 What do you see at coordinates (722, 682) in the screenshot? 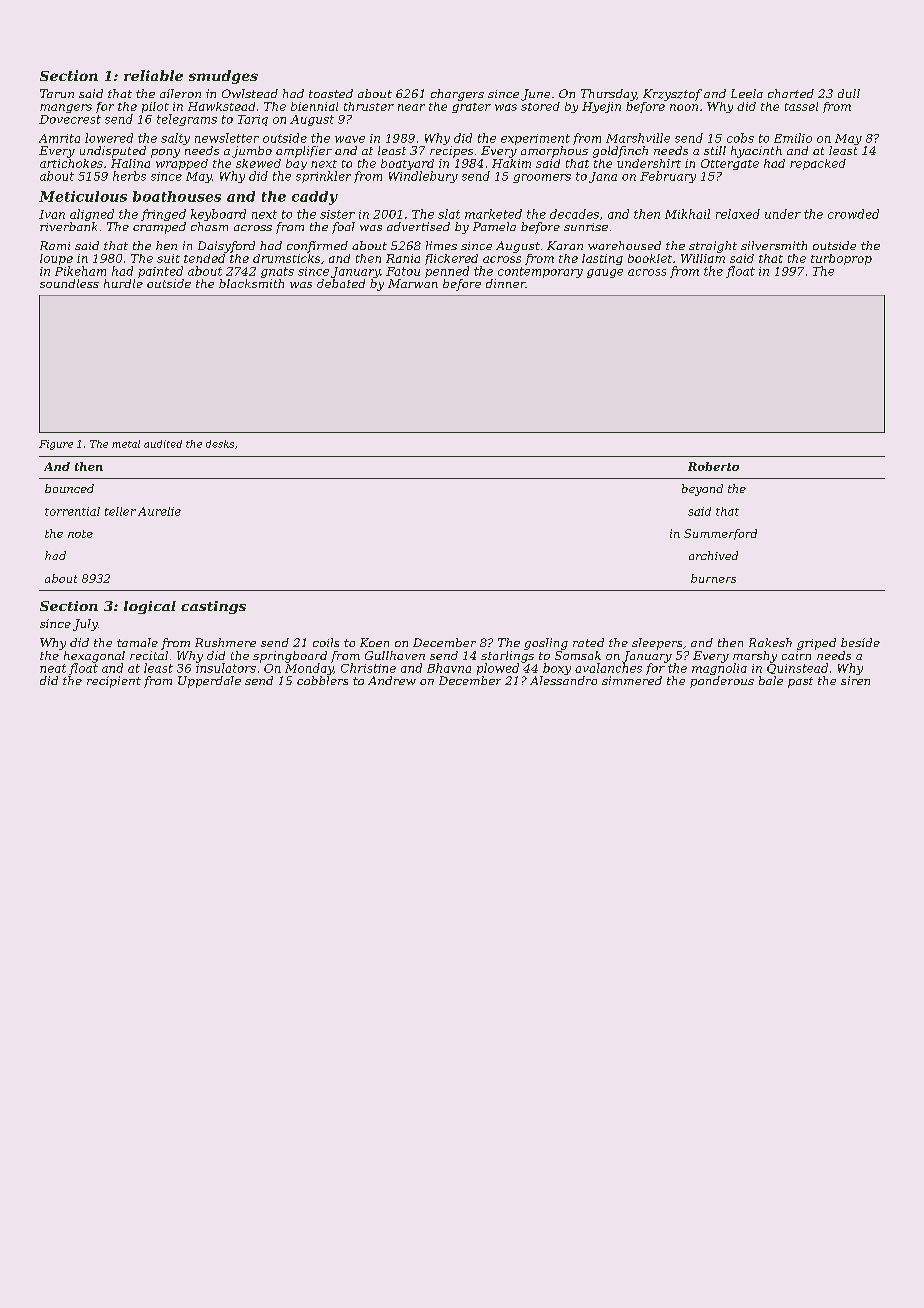
I see `ponderous` at bounding box center [722, 682].
